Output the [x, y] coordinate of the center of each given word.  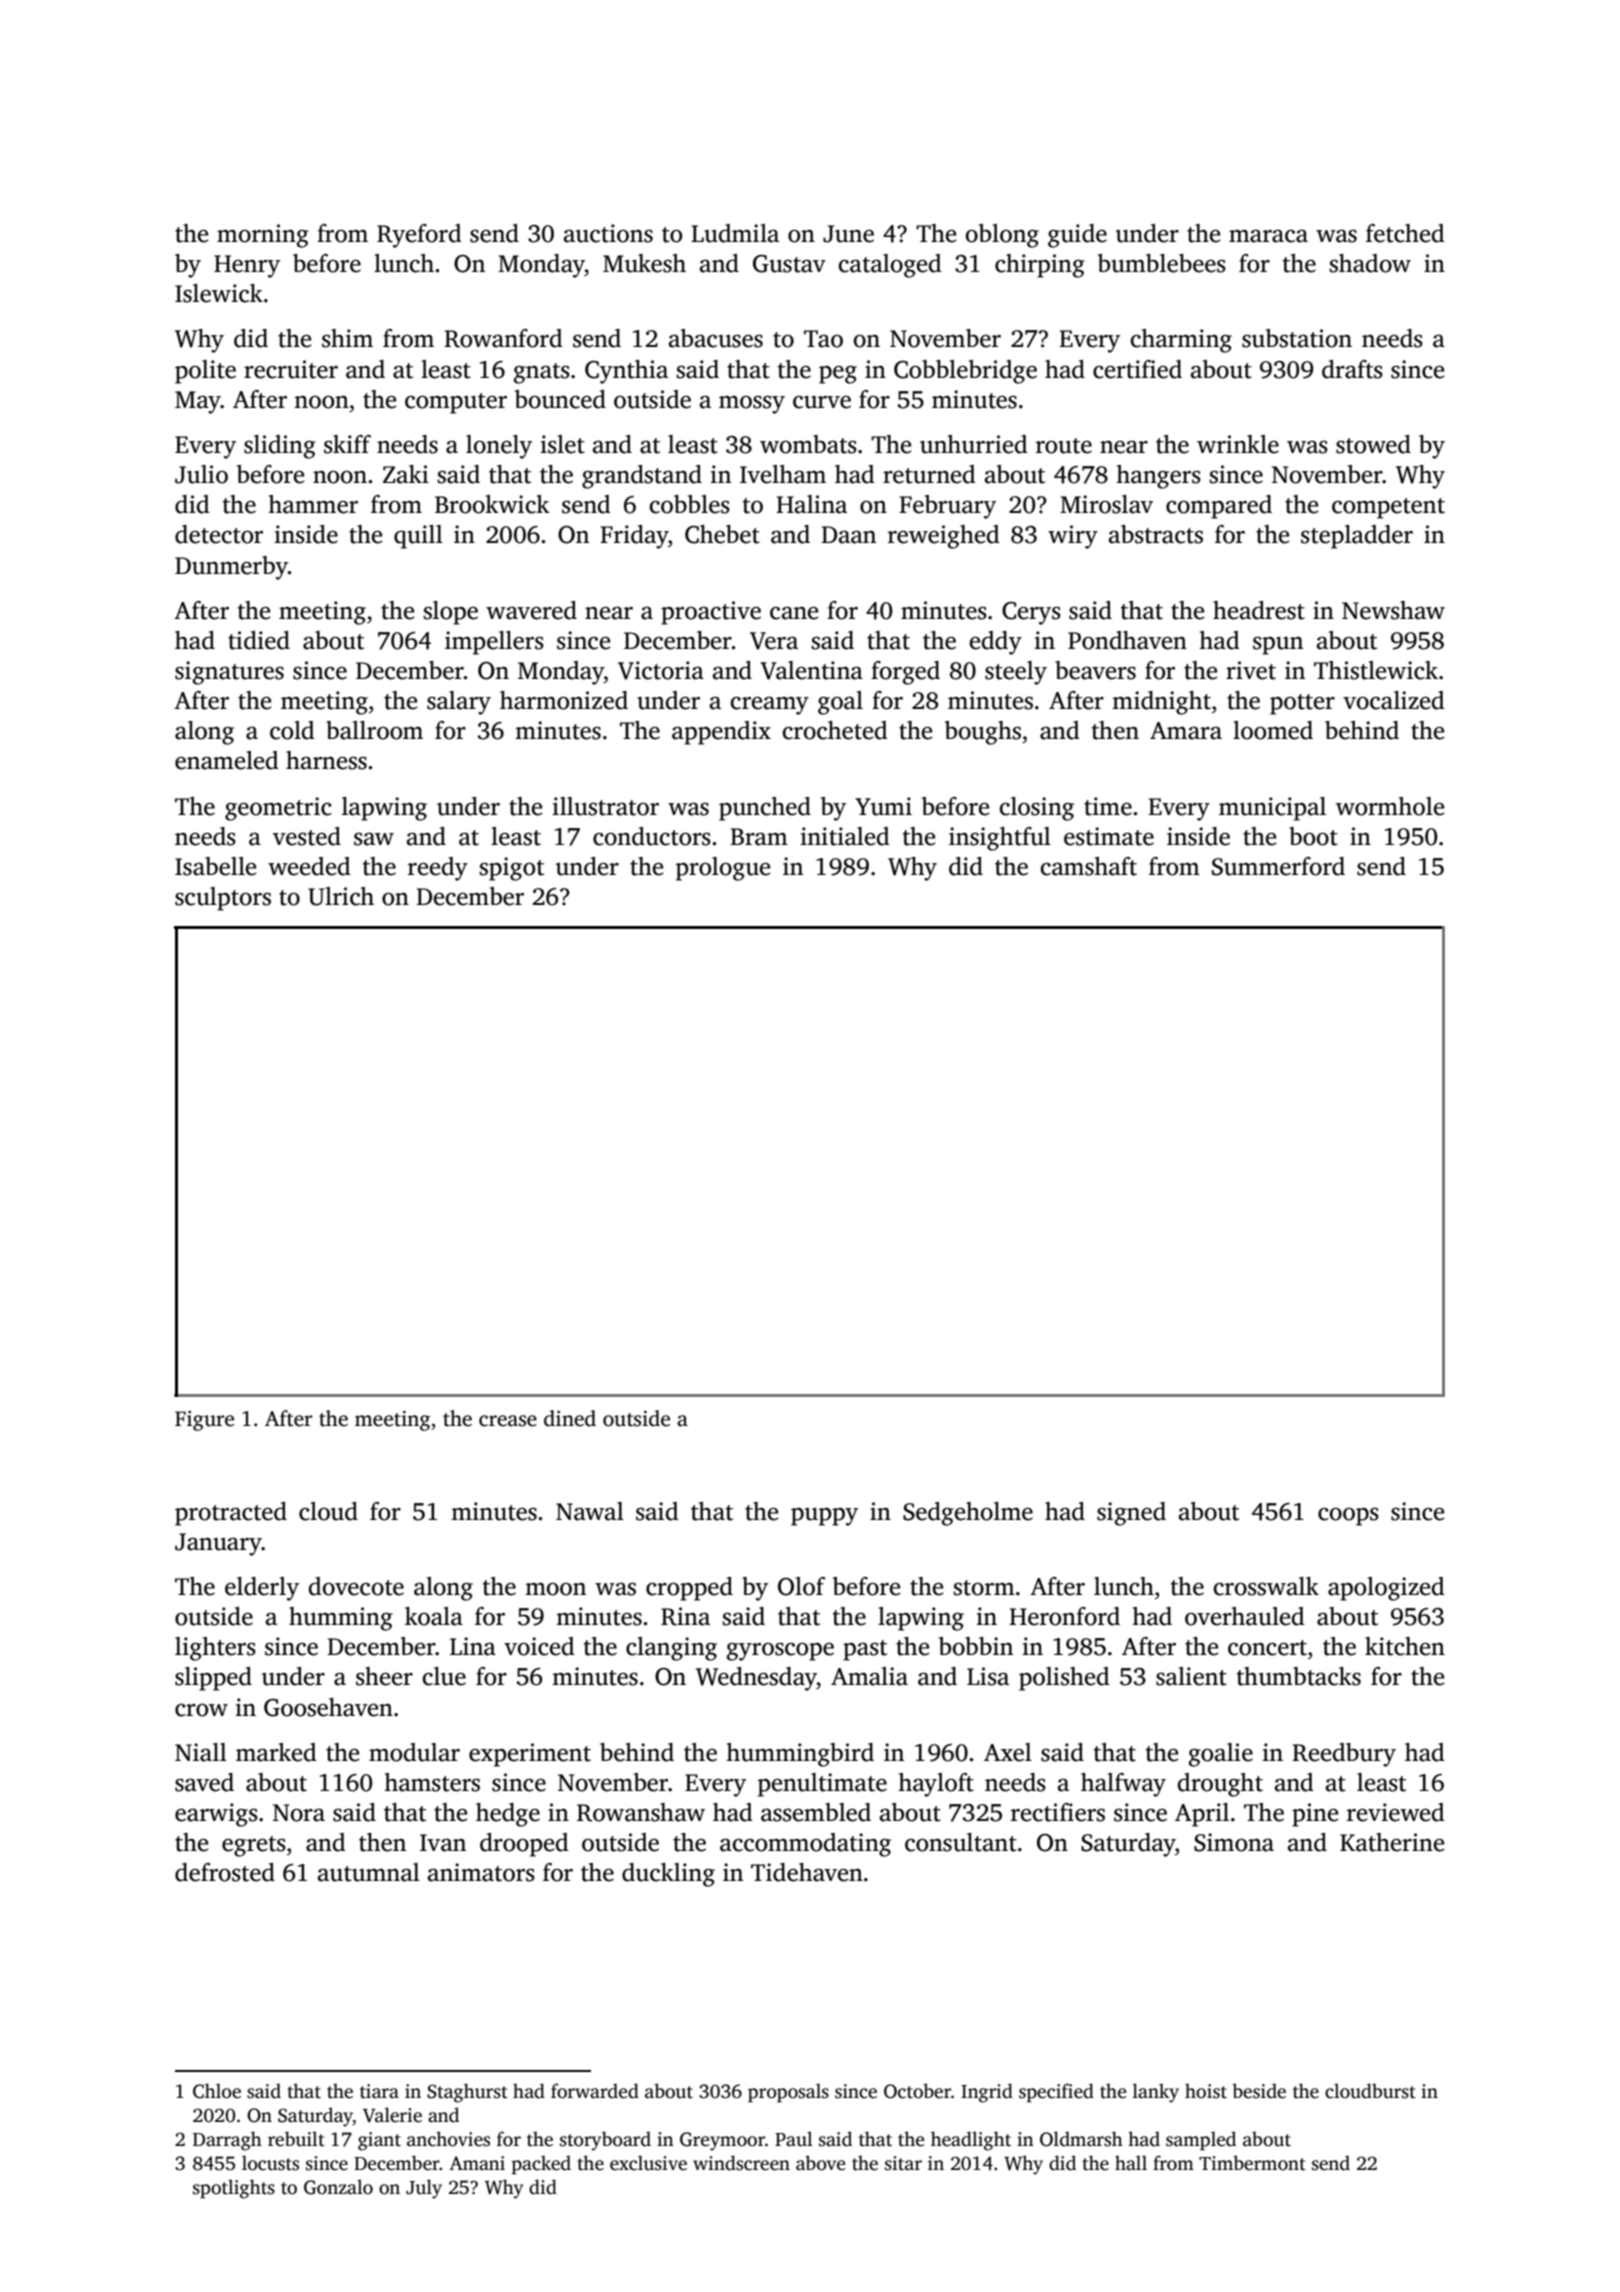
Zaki [406, 474]
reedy [438, 869]
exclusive [648, 2163]
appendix [721, 733]
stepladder [1357, 537]
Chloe [217, 2091]
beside [1259, 2091]
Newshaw [1393, 610]
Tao [823, 339]
